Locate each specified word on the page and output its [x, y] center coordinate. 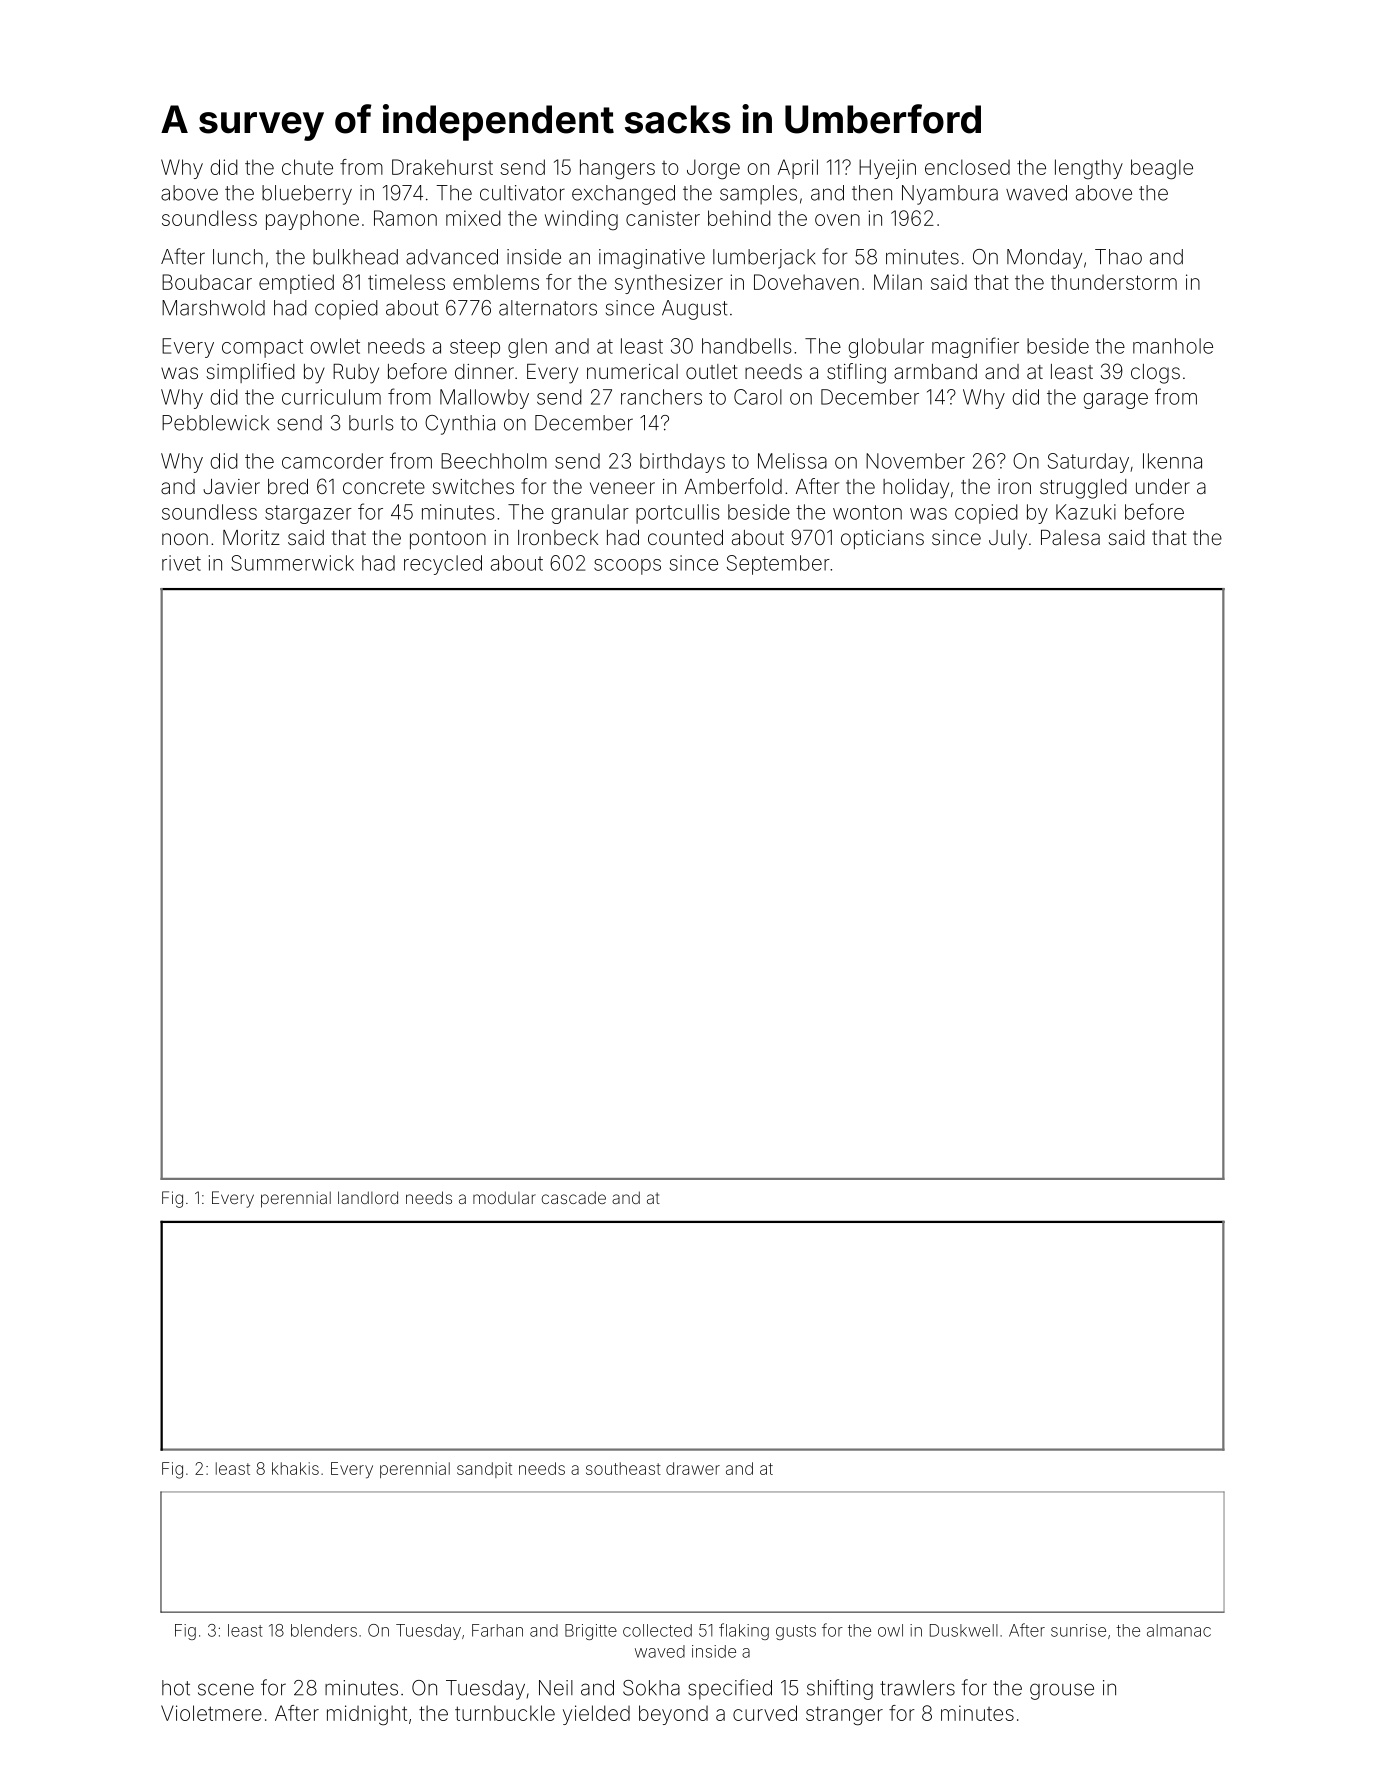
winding [581, 220]
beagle [1162, 169]
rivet [181, 563]
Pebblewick [215, 423]
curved [765, 1713]
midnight [367, 1715]
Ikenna [1172, 461]
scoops [627, 567]
